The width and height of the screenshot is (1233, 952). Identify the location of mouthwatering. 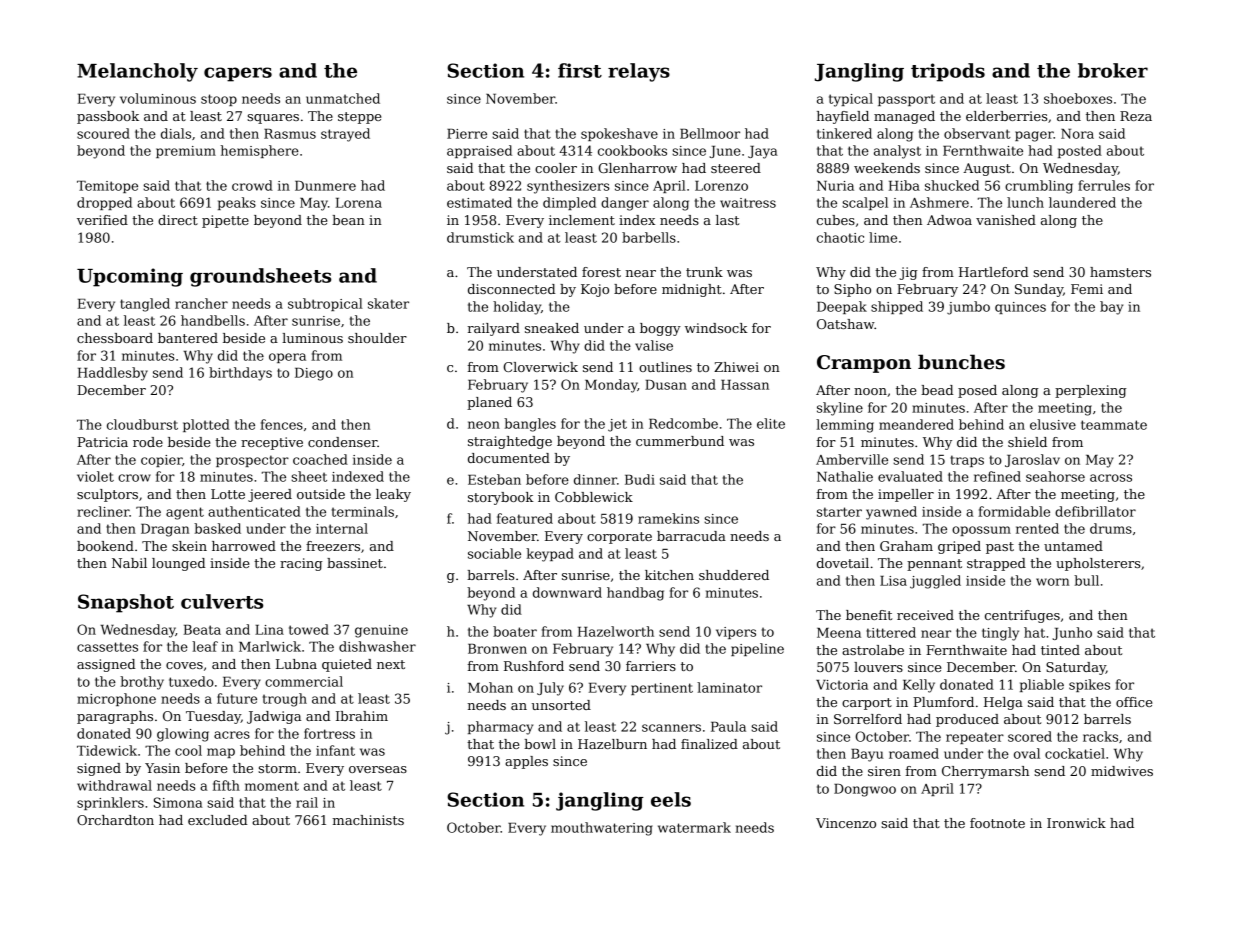
(602, 829).
